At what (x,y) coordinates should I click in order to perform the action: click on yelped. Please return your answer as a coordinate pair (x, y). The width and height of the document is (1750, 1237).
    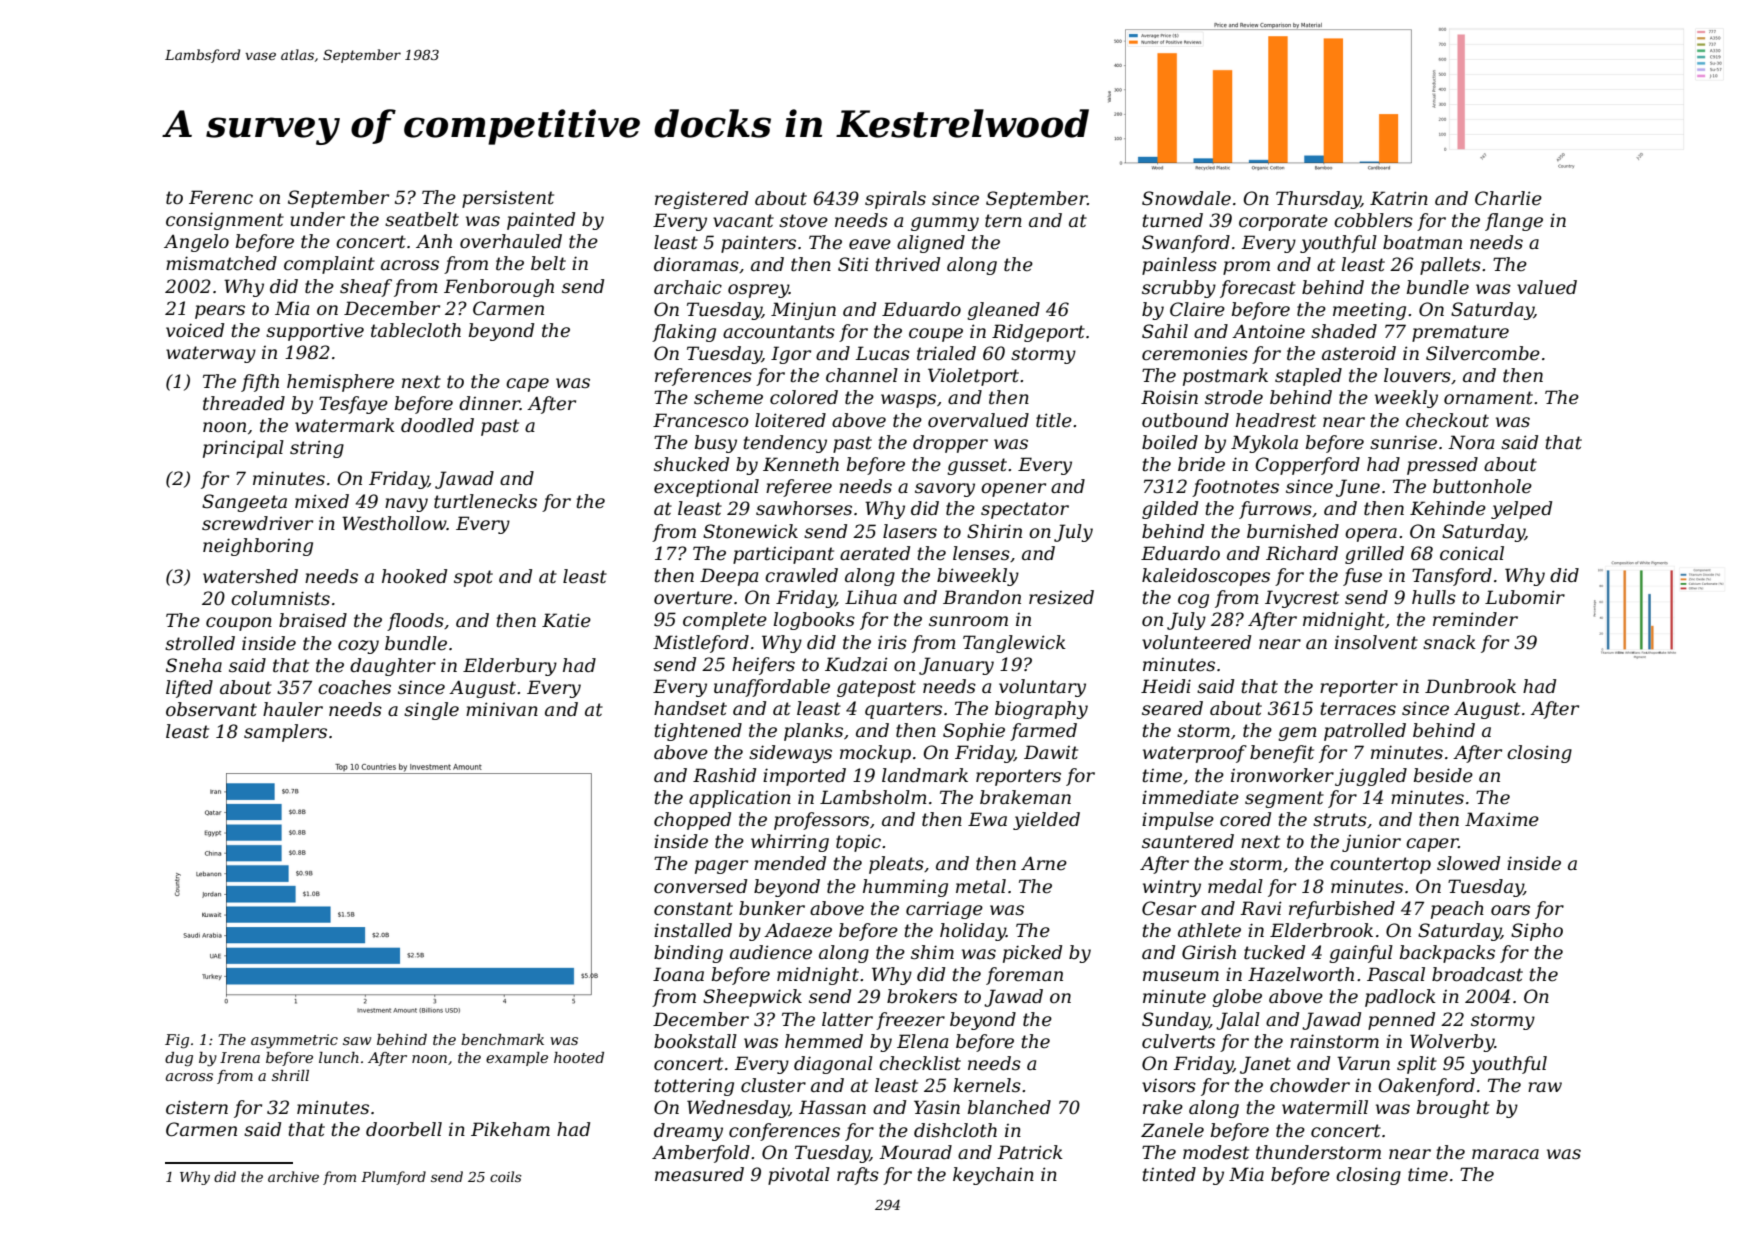
    Looking at the image, I should click on (1521, 510).
